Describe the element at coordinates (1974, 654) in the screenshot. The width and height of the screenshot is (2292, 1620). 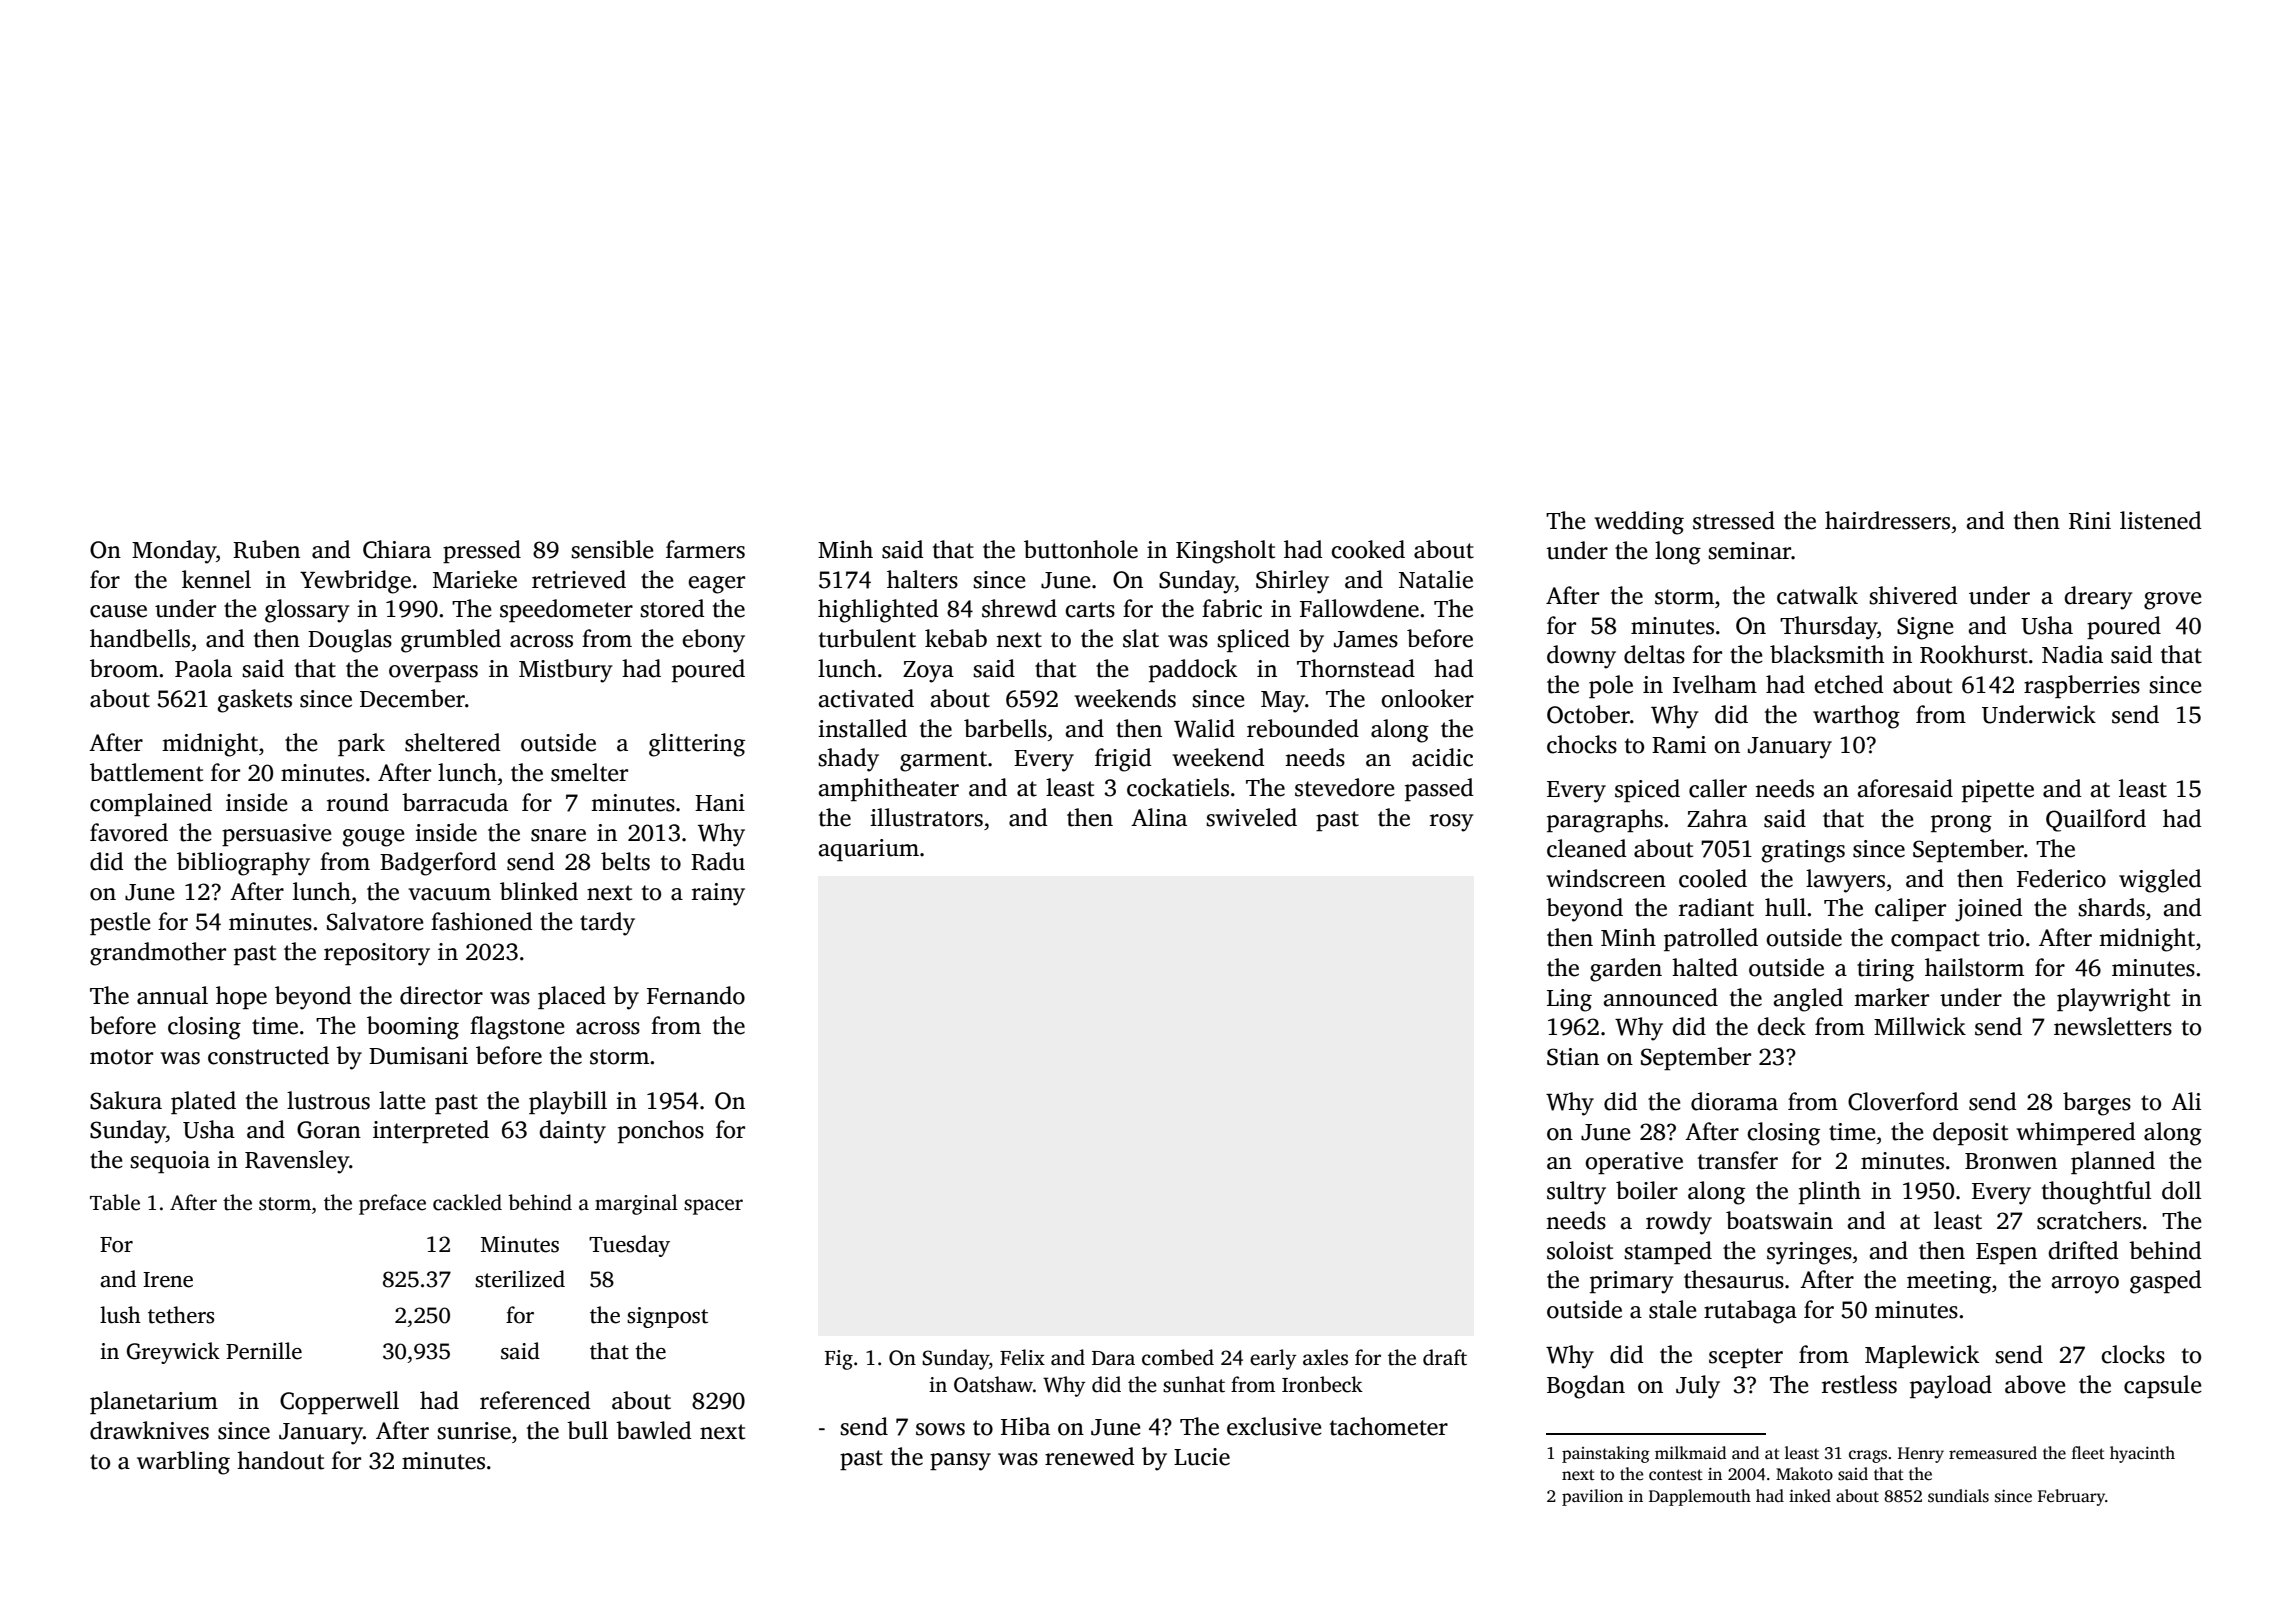
I see `Rookhurst` at that location.
